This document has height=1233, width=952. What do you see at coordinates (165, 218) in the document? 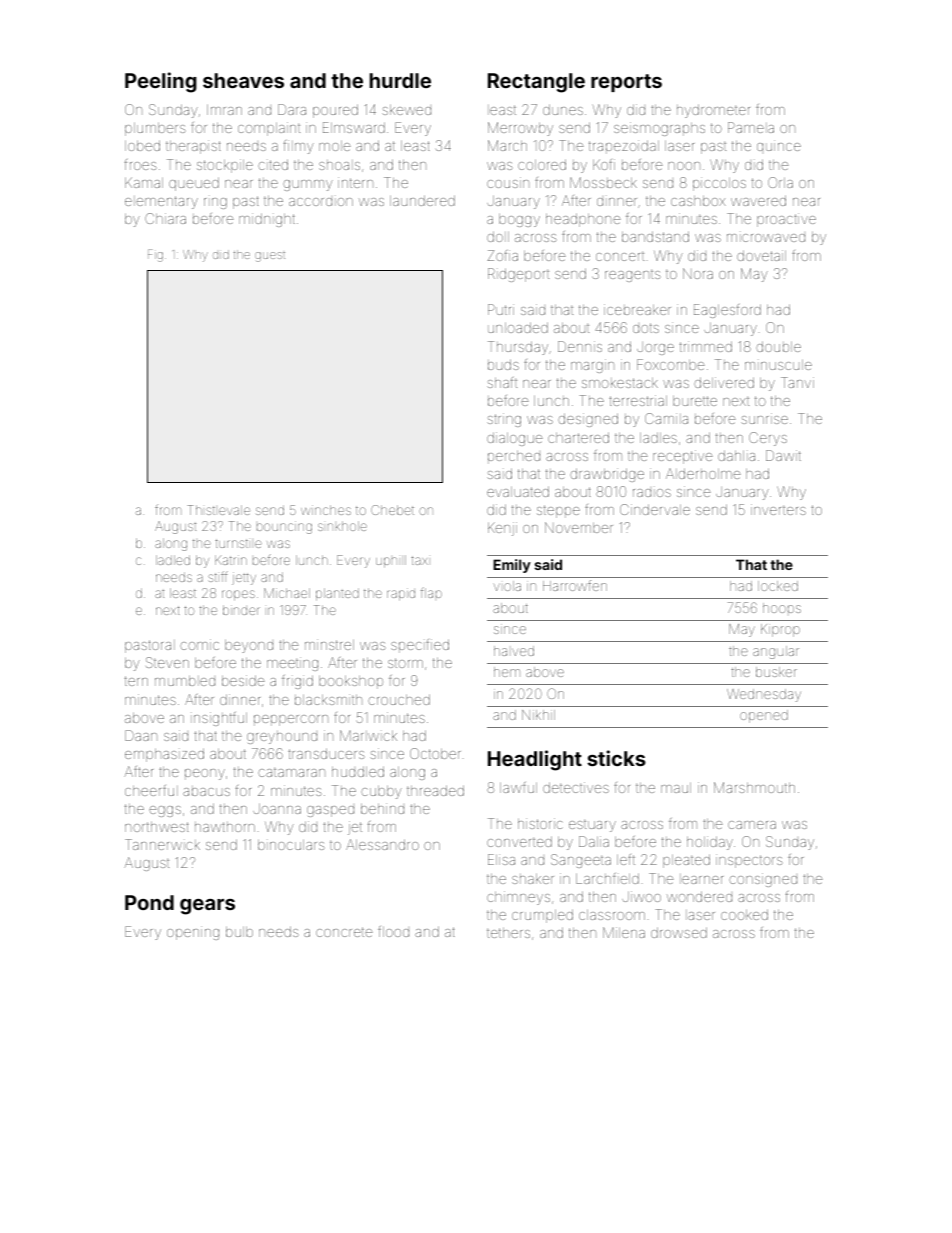
I see `Chiara` at bounding box center [165, 218].
